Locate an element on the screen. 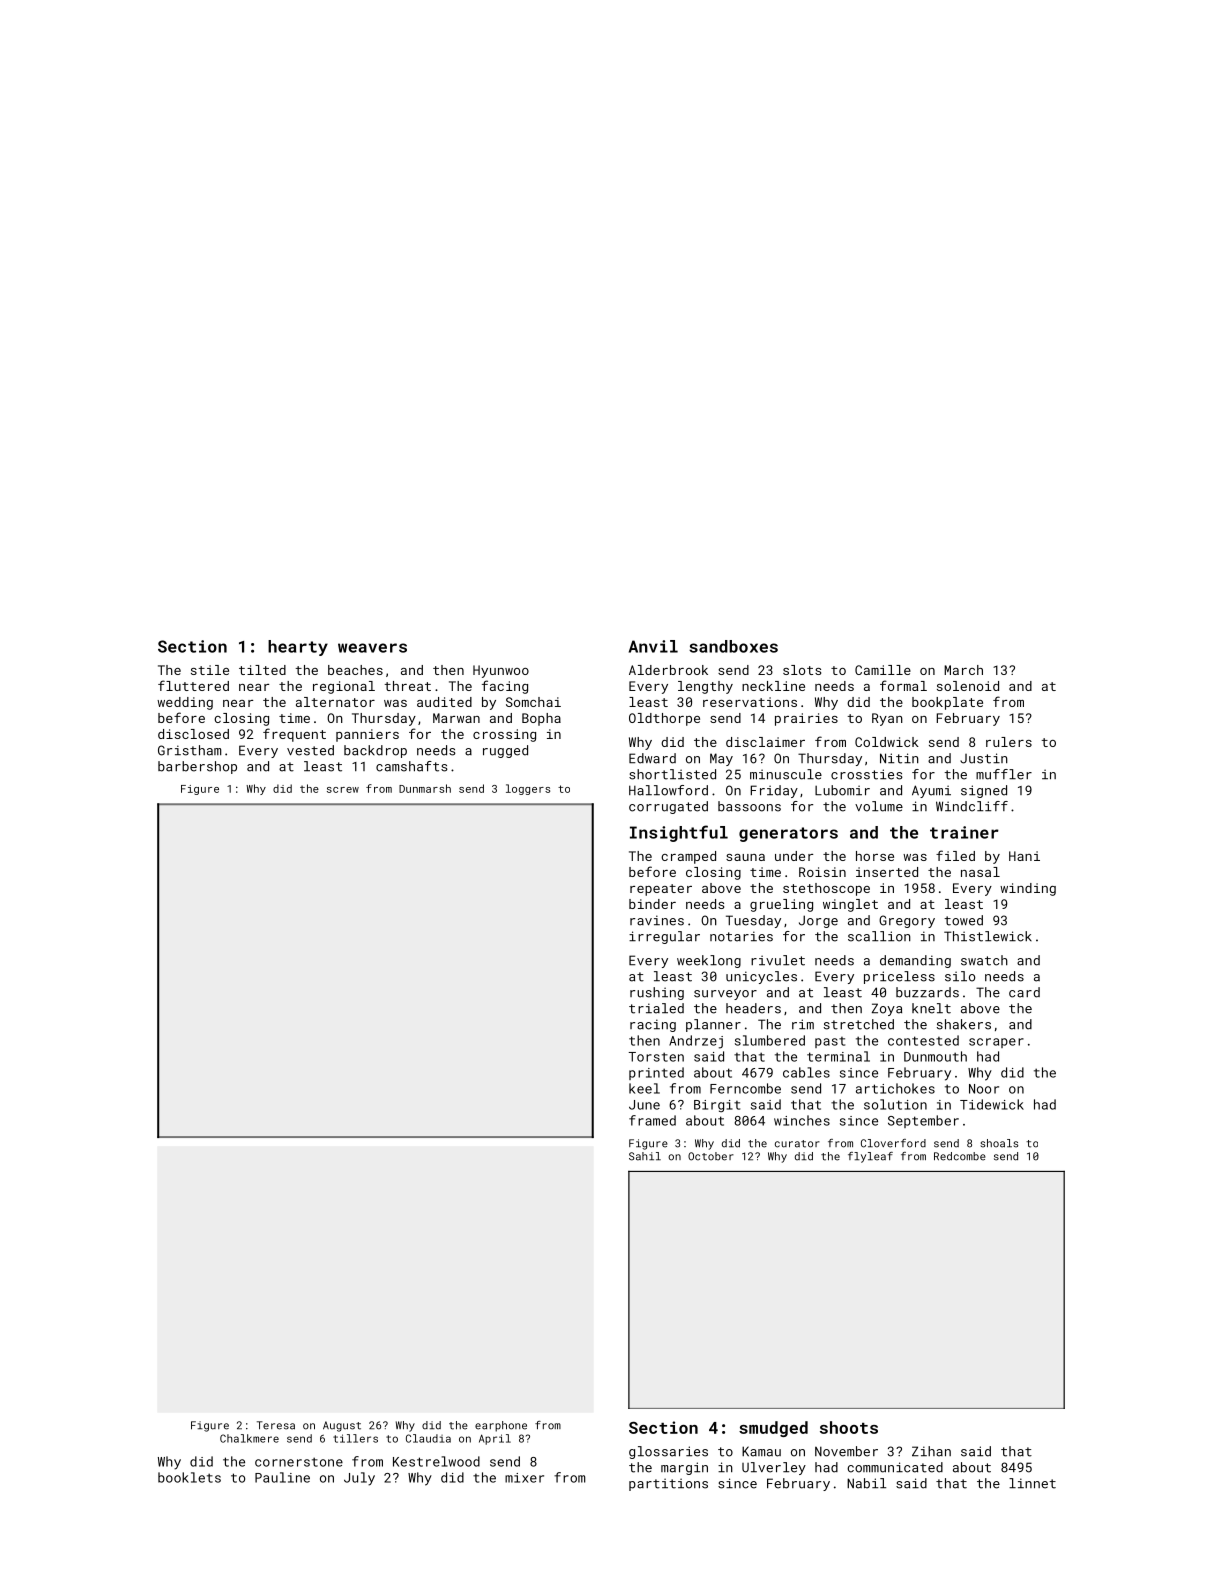  Anvil is located at coordinates (653, 646).
